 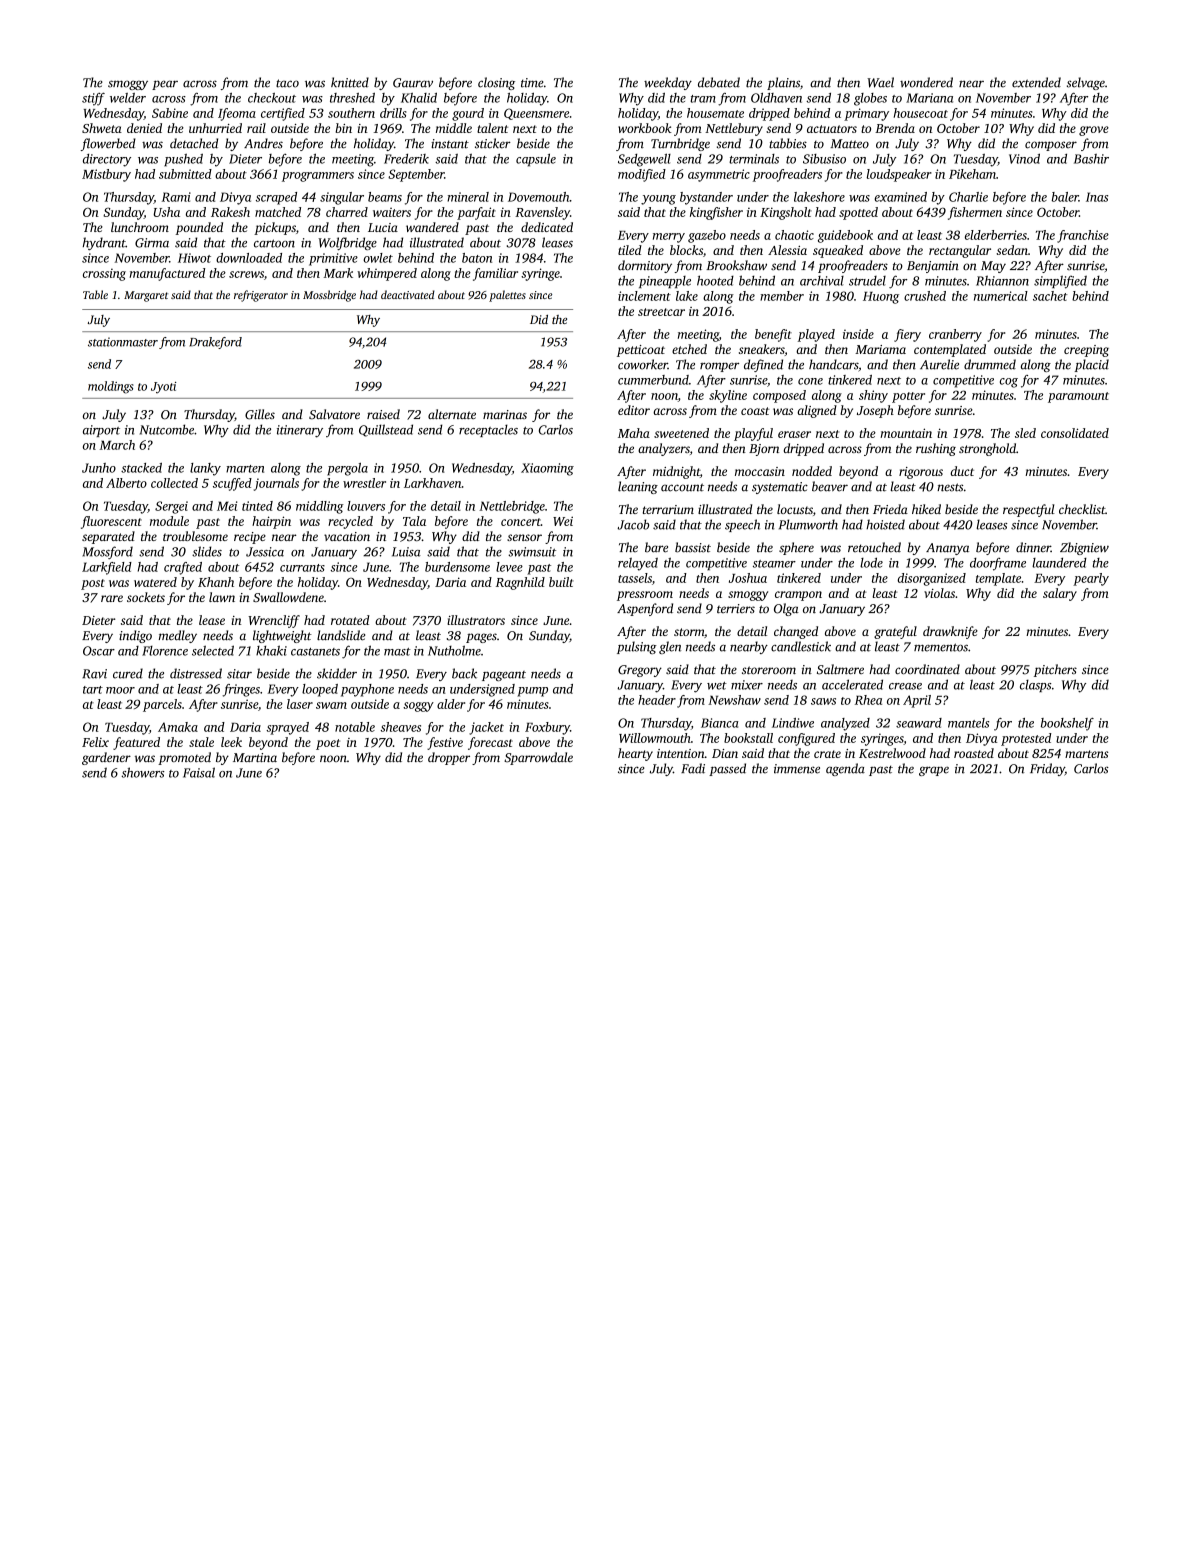 What do you see at coordinates (468, 197) in the page?
I see `mineral` at bounding box center [468, 197].
